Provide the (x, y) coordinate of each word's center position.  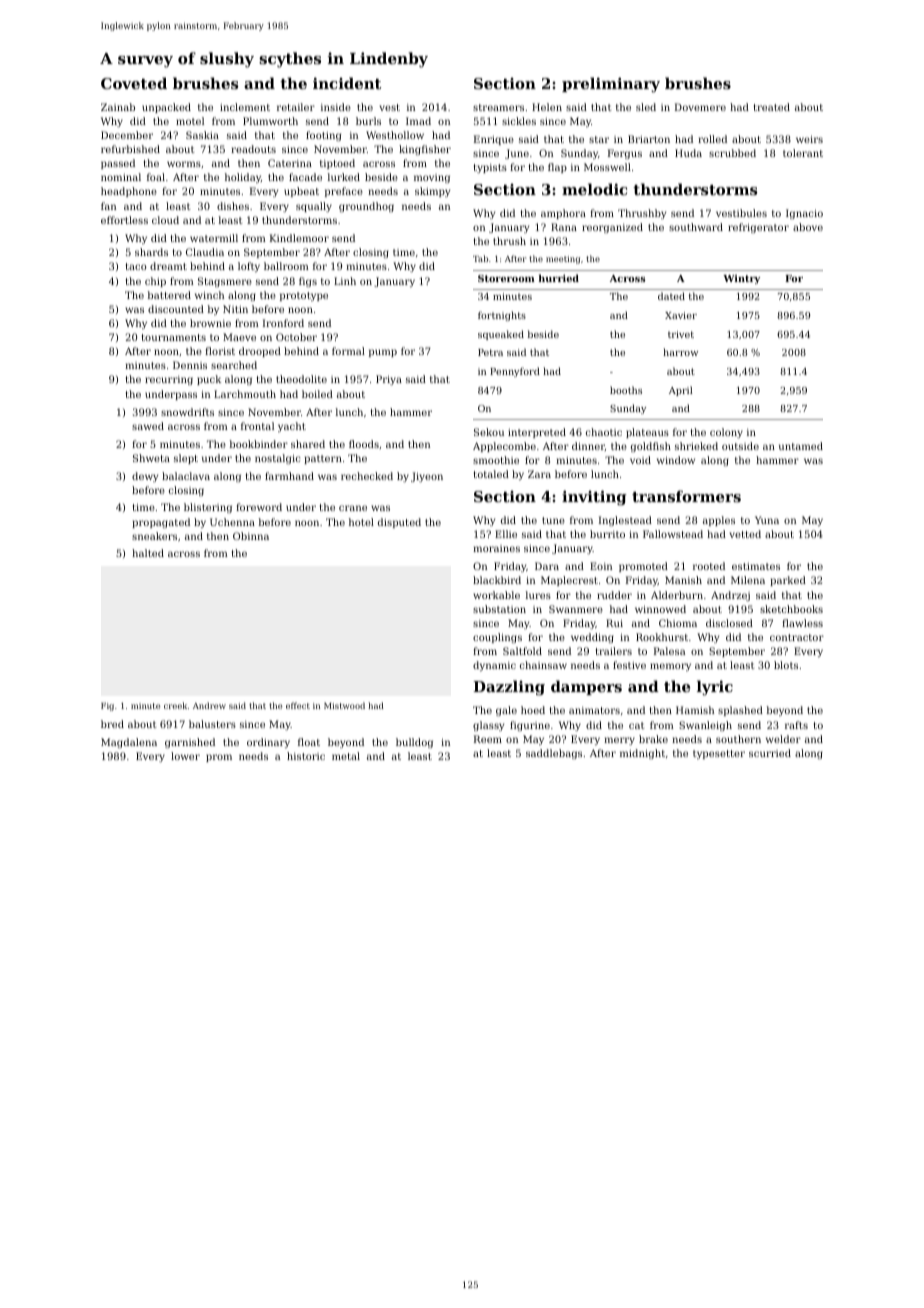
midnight (642, 754)
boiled (317, 394)
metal (346, 756)
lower (185, 756)
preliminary (611, 85)
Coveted (134, 83)
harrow (680, 352)
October (296, 337)
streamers (498, 107)
